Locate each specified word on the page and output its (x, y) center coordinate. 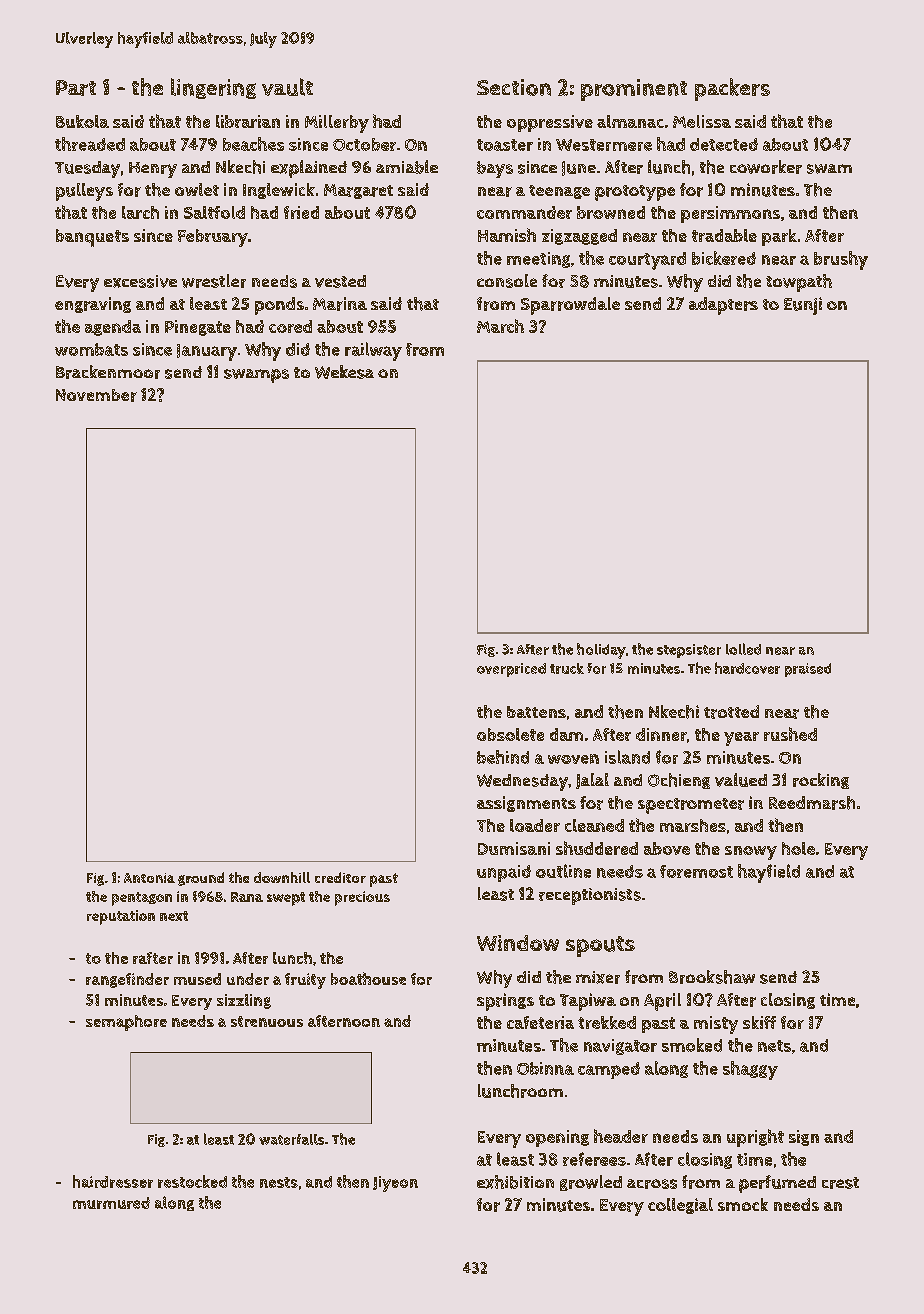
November (96, 395)
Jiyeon (395, 1184)
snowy (751, 853)
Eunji (803, 306)
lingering (213, 88)
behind (503, 757)
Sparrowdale (570, 306)
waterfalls (291, 1139)
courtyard (647, 261)
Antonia (149, 878)
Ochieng (679, 781)
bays (495, 169)
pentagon (142, 899)
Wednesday (522, 782)
